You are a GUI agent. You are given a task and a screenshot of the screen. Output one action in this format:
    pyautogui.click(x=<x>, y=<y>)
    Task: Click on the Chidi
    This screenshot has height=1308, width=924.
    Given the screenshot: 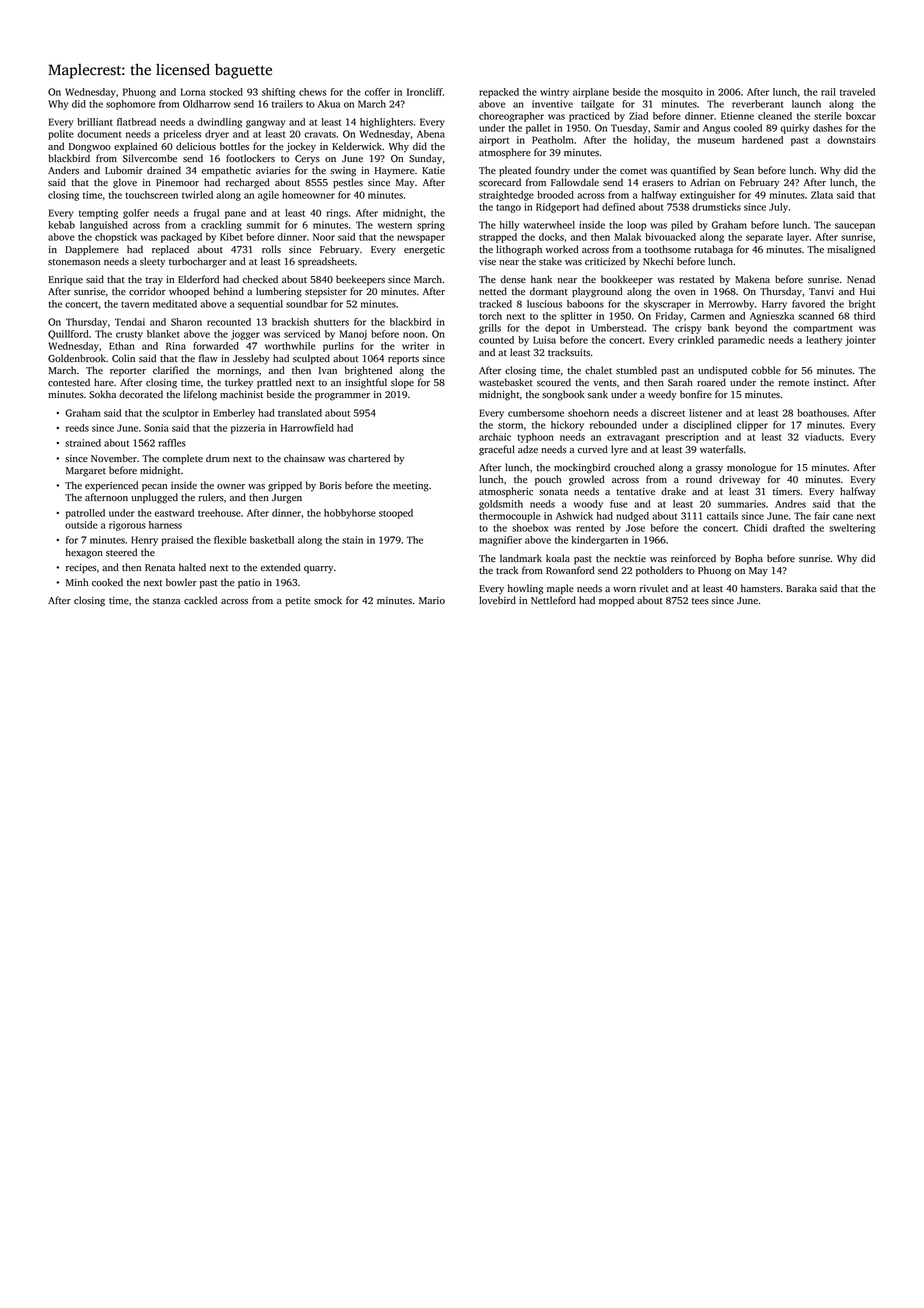 What is the action you would take?
    pyautogui.click(x=755, y=528)
